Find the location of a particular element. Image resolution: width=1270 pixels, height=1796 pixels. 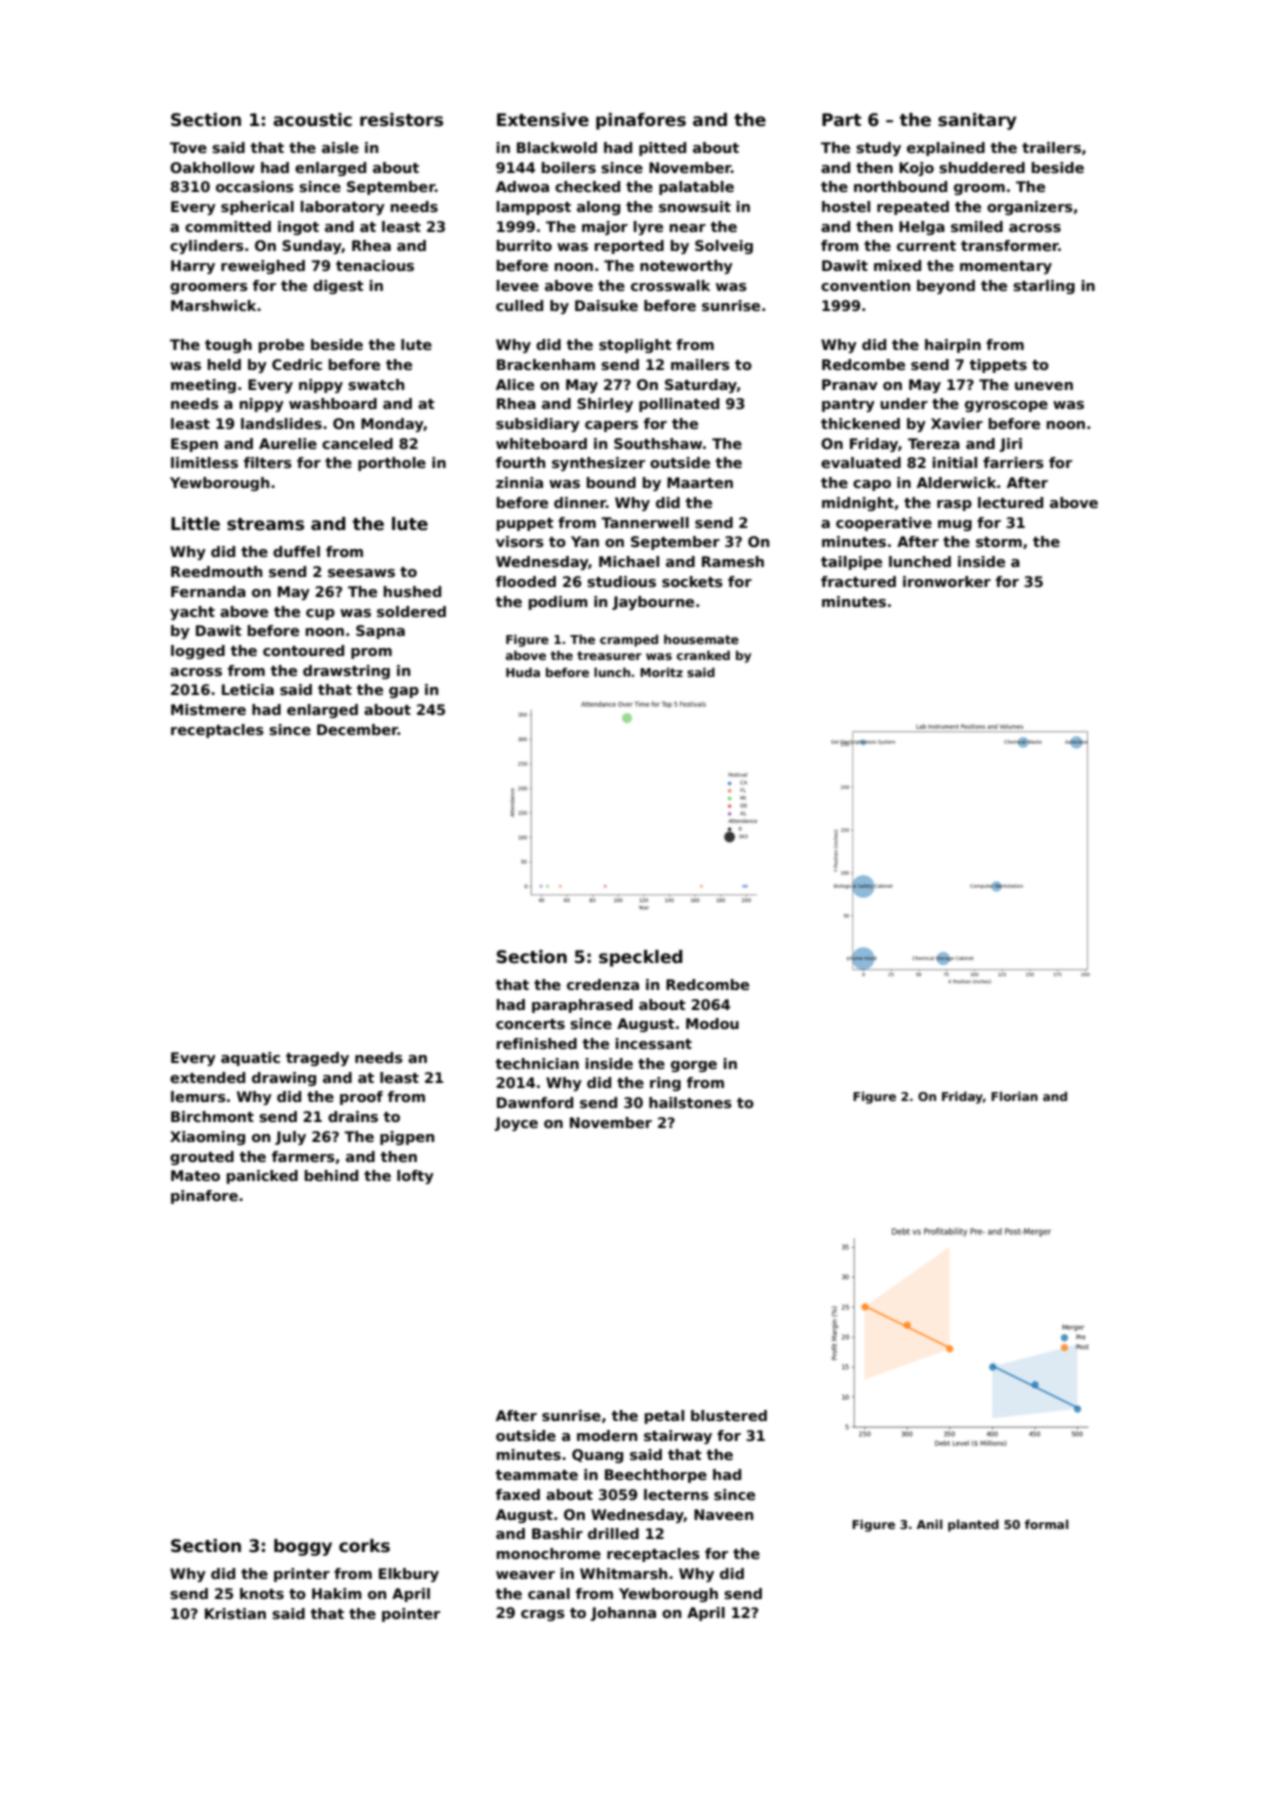

Tove is located at coordinates (188, 147).
